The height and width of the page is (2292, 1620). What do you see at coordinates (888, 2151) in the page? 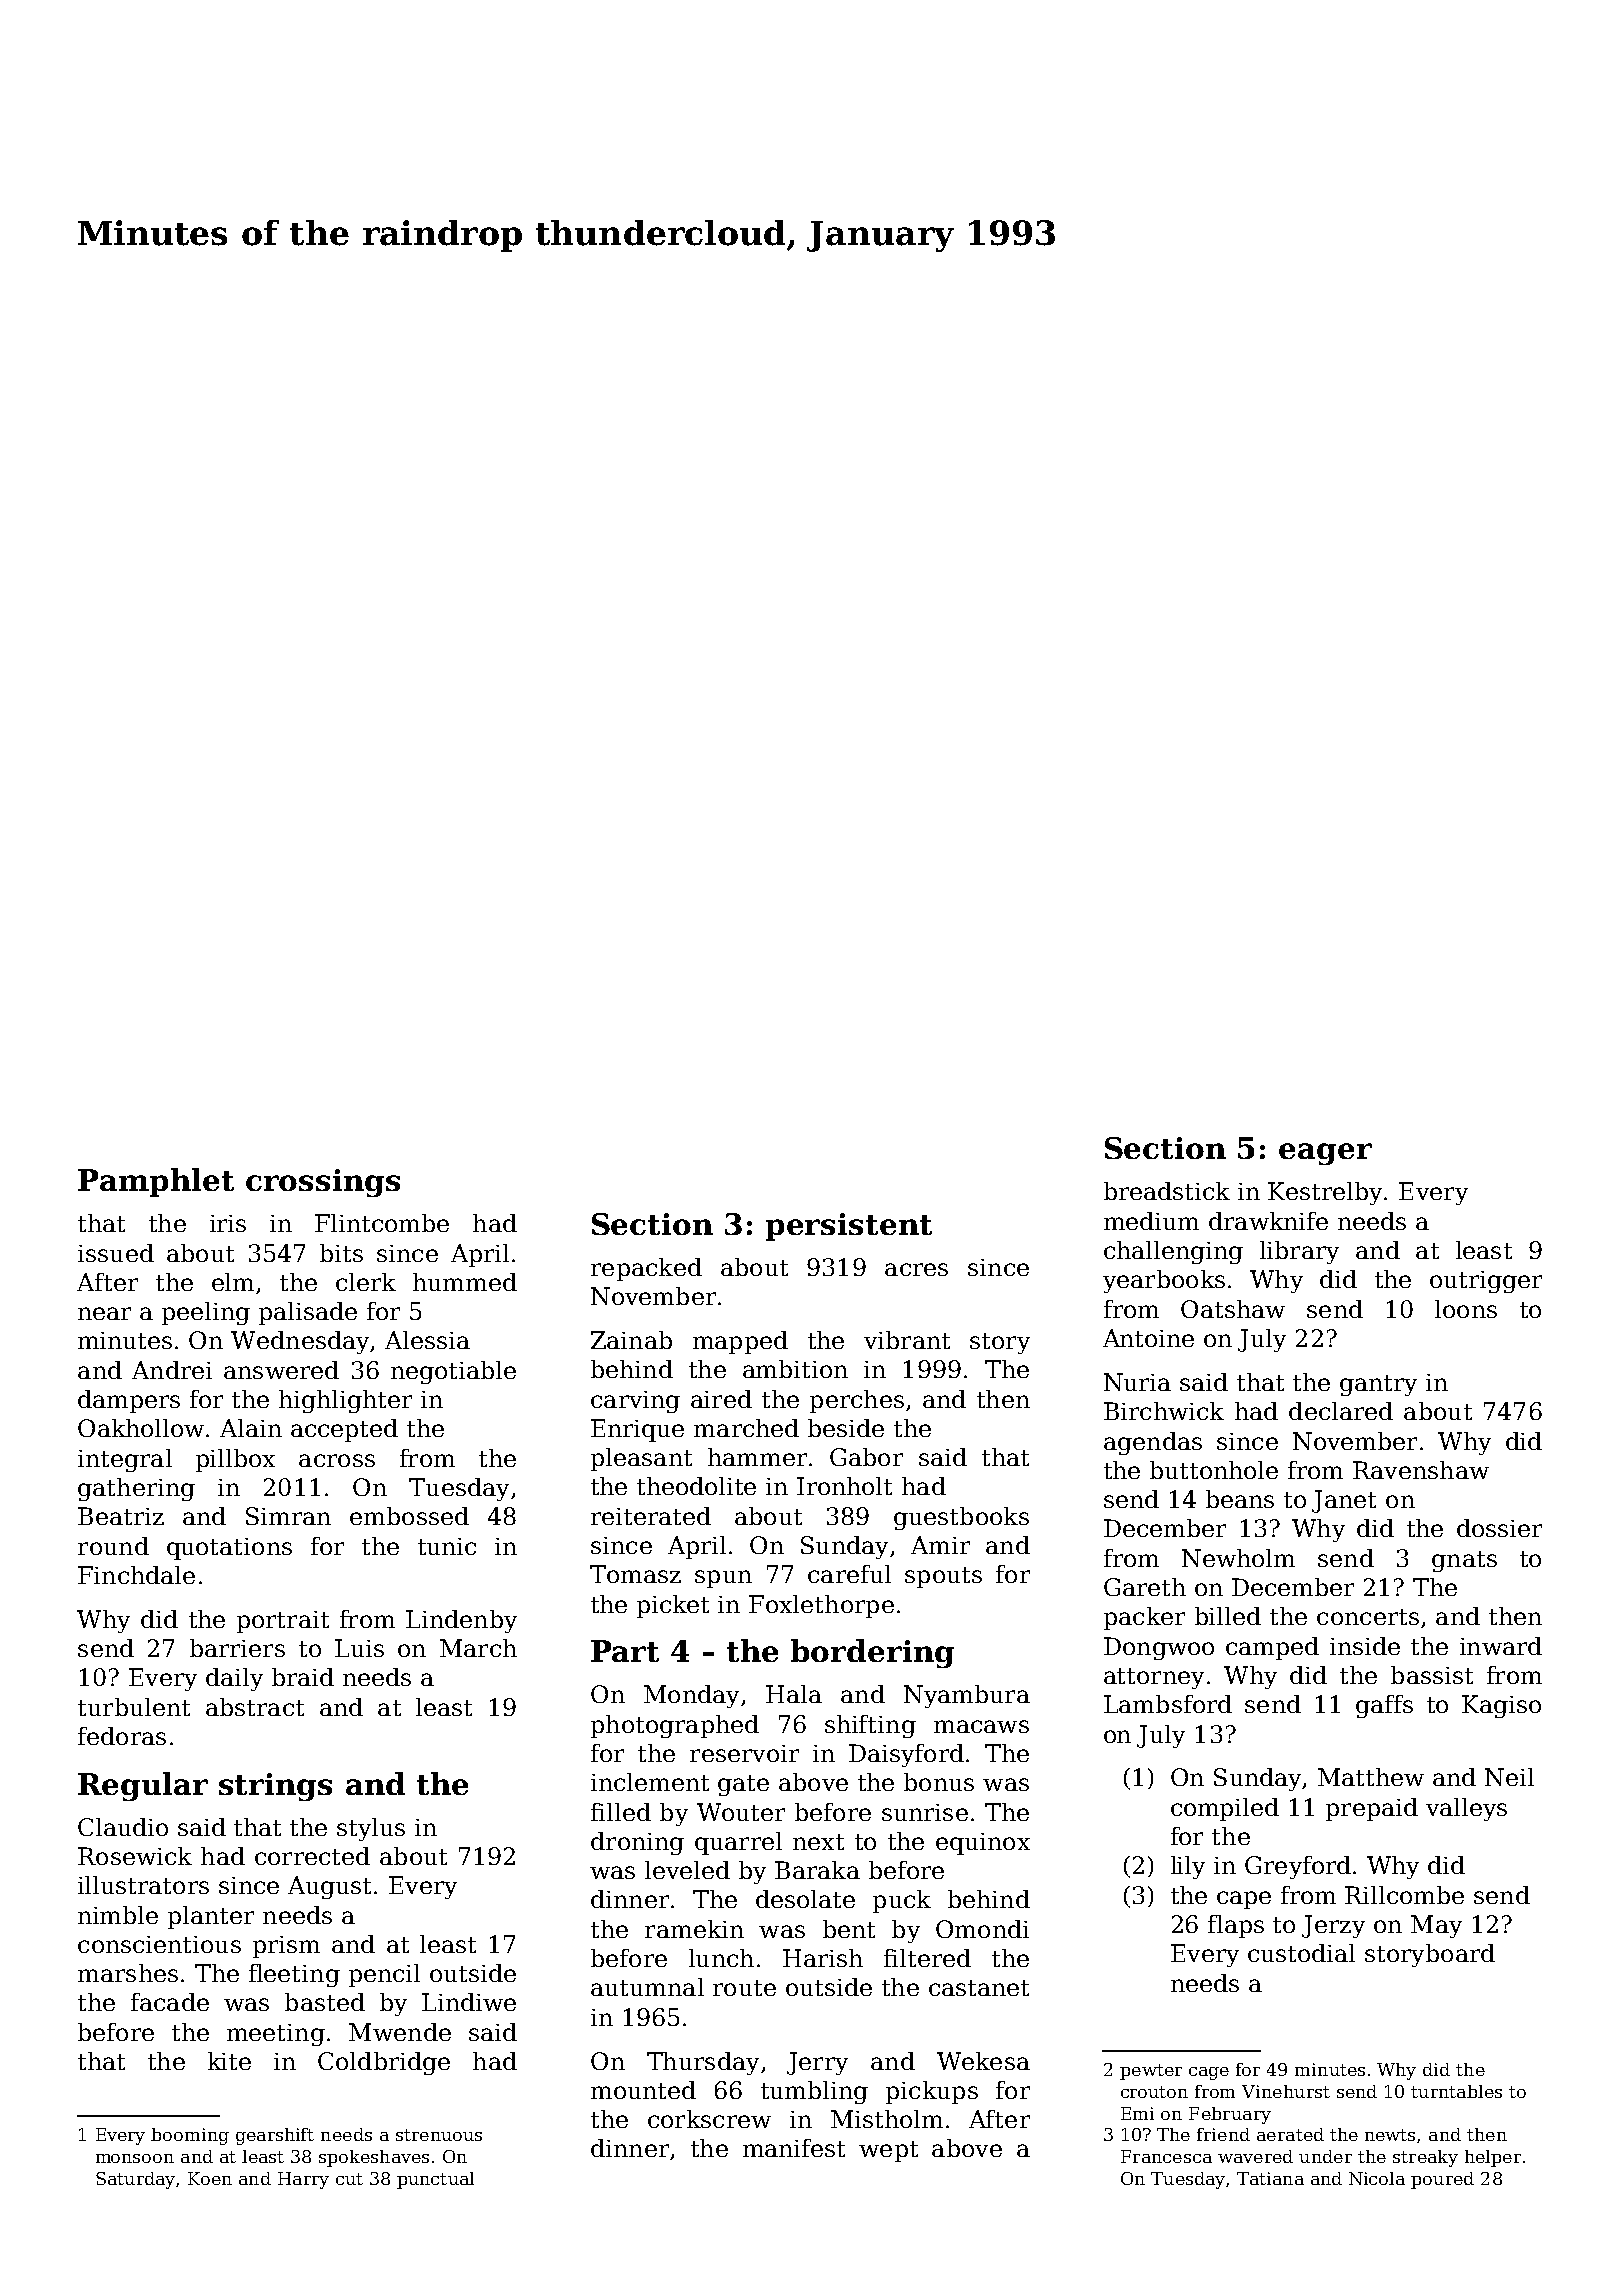
I see `wept` at bounding box center [888, 2151].
